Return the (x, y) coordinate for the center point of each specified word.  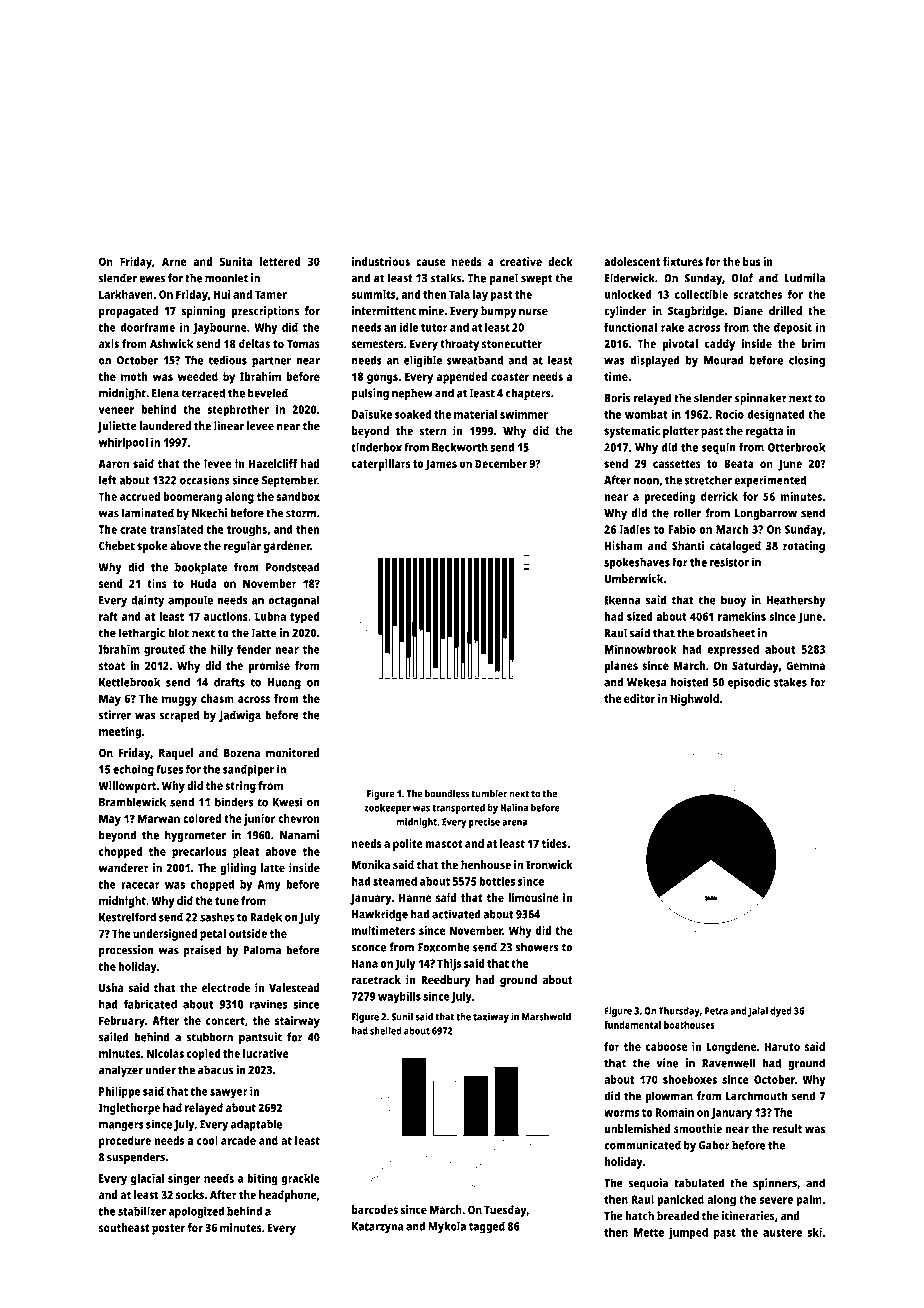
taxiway (491, 1017)
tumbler (489, 793)
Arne (174, 261)
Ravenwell (728, 1063)
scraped (179, 716)
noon (646, 481)
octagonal (294, 601)
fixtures (683, 261)
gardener (287, 547)
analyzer (120, 1071)
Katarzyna (378, 1227)
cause (430, 262)
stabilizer (142, 1211)
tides (554, 843)
